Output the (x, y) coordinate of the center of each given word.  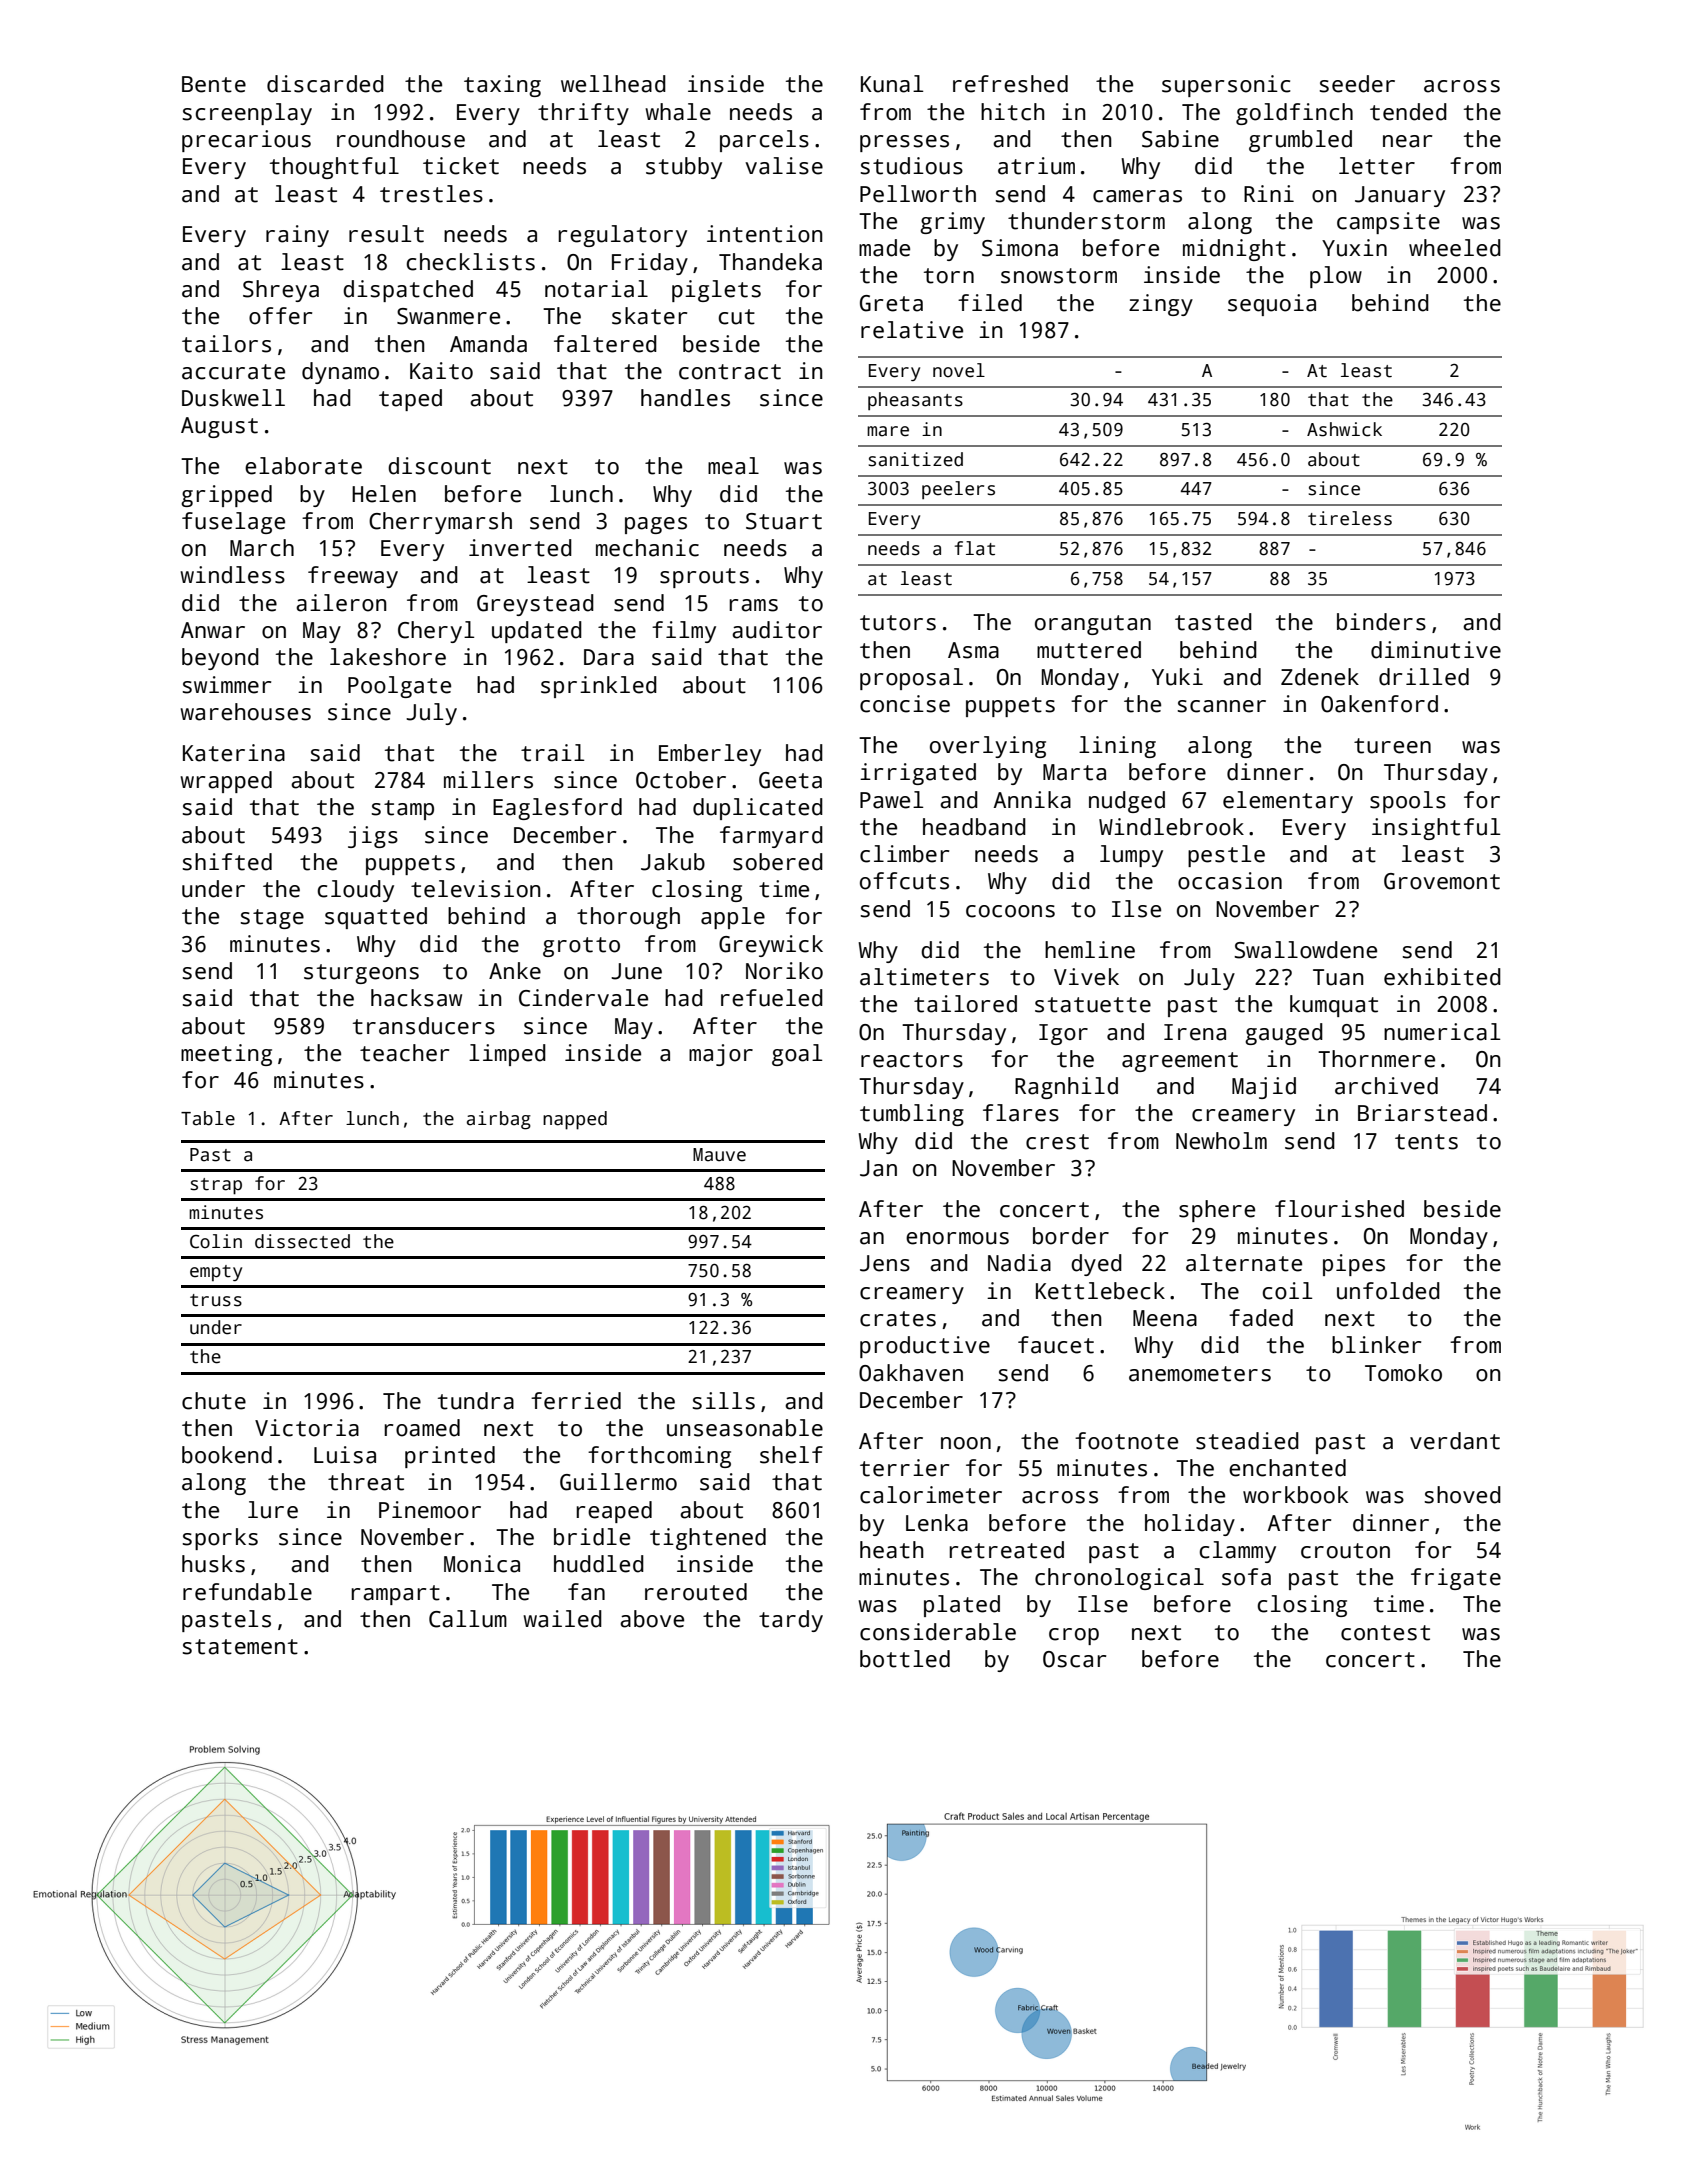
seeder (1357, 84)
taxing (502, 86)
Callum (468, 1619)
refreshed (1010, 84)
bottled (905, 1659)
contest (1385, 1633)
